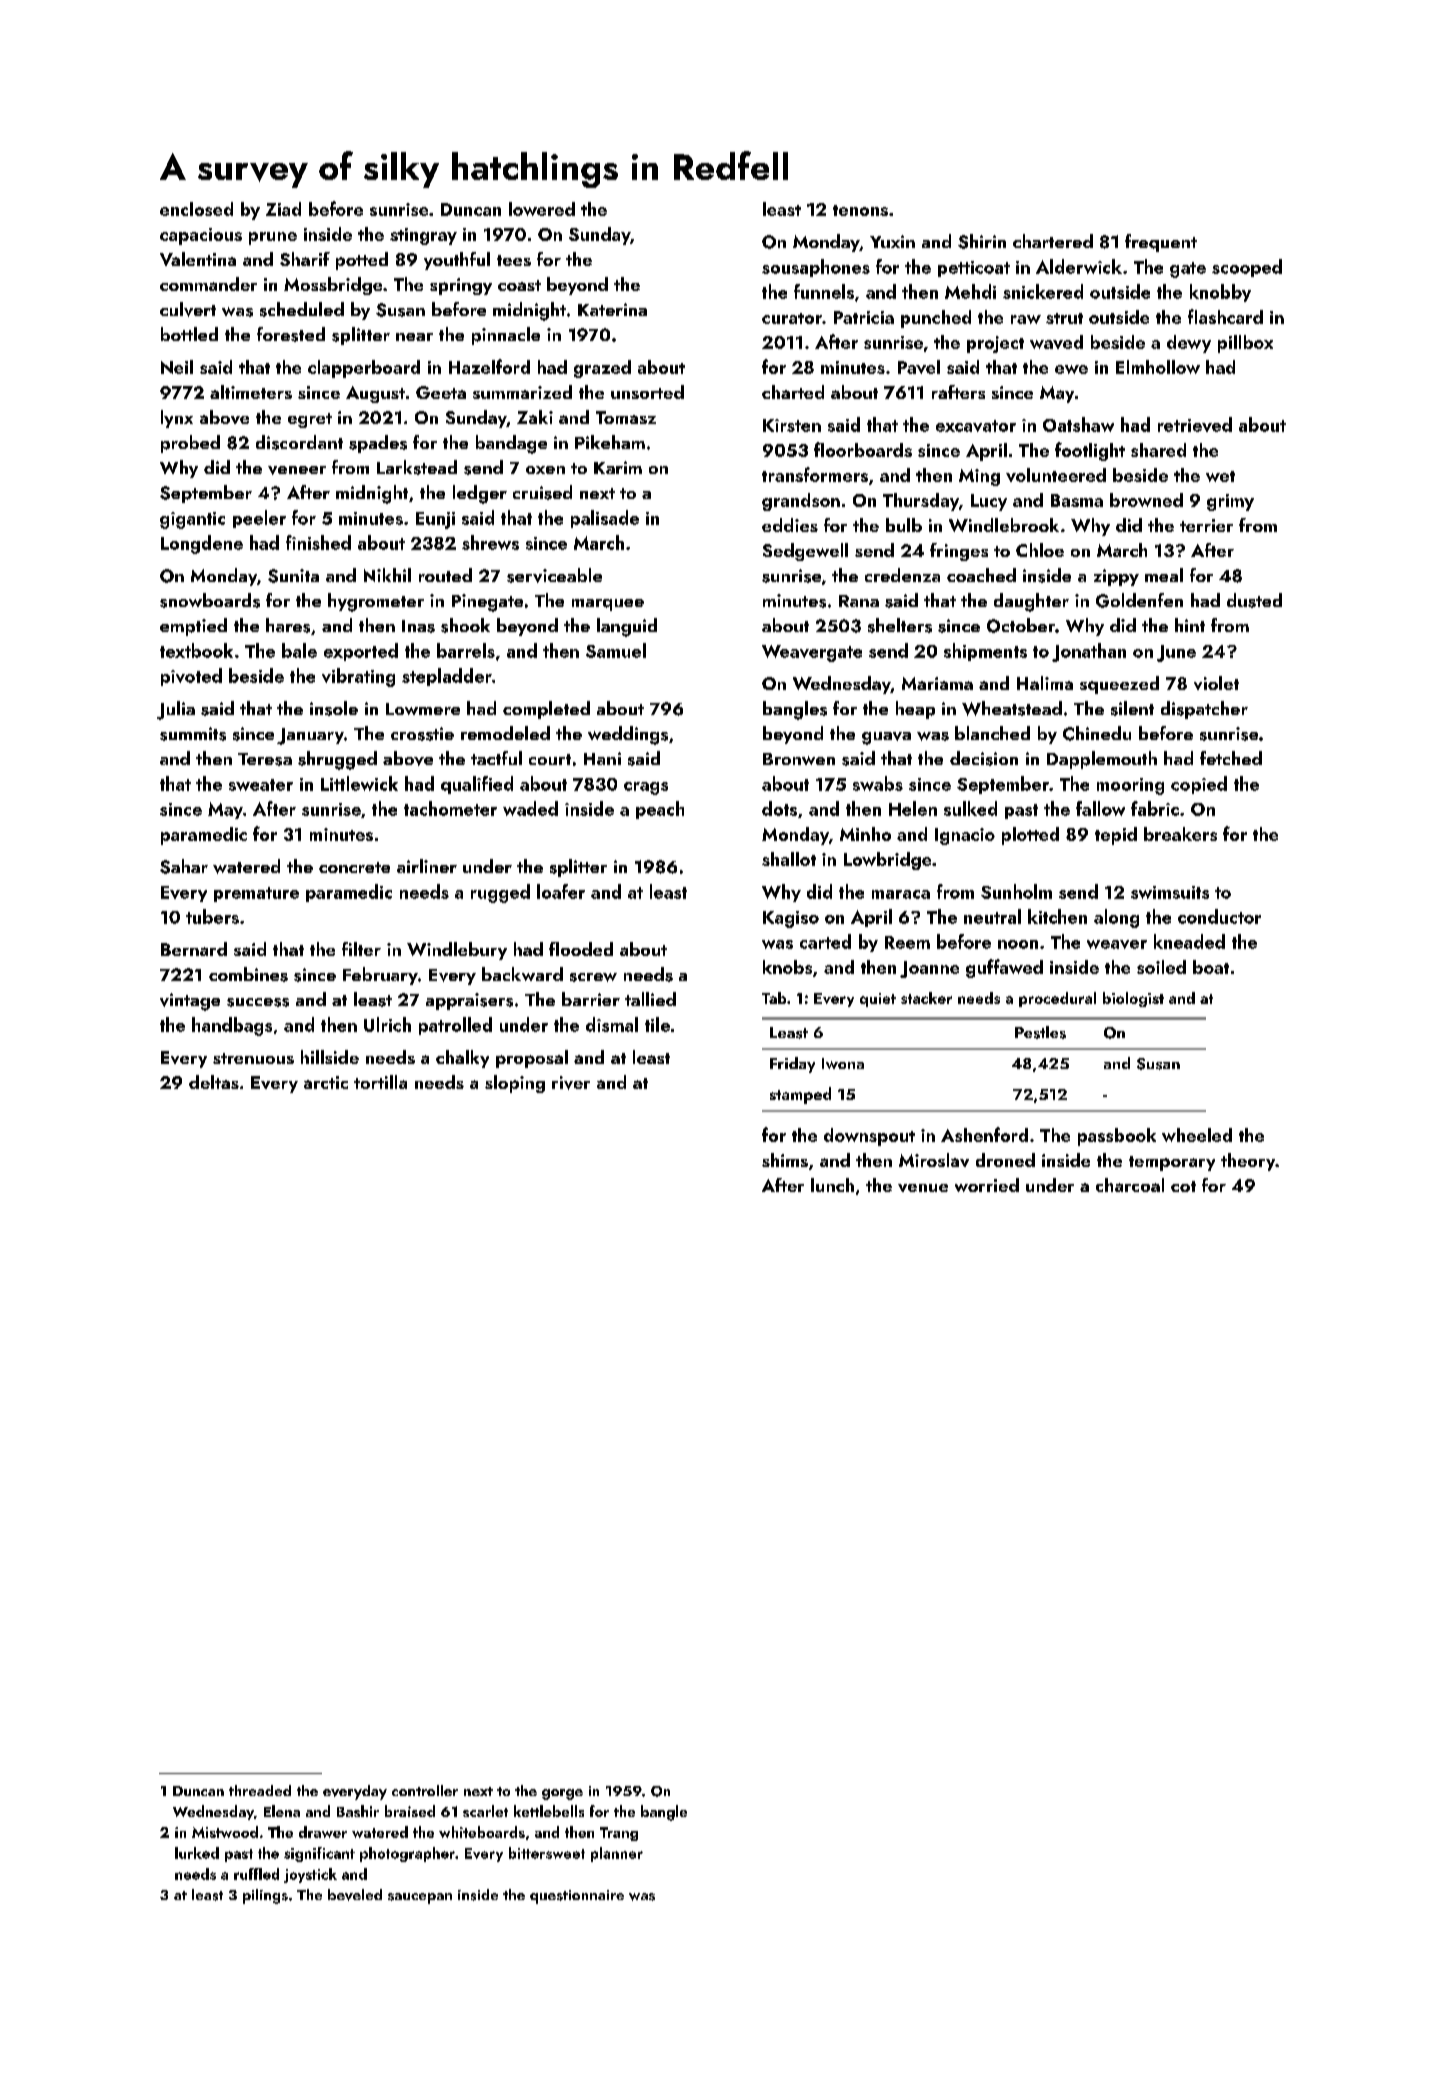  Describe the element at coordinates (1197, 1135) in the document. I see `wheeled` at that location.
